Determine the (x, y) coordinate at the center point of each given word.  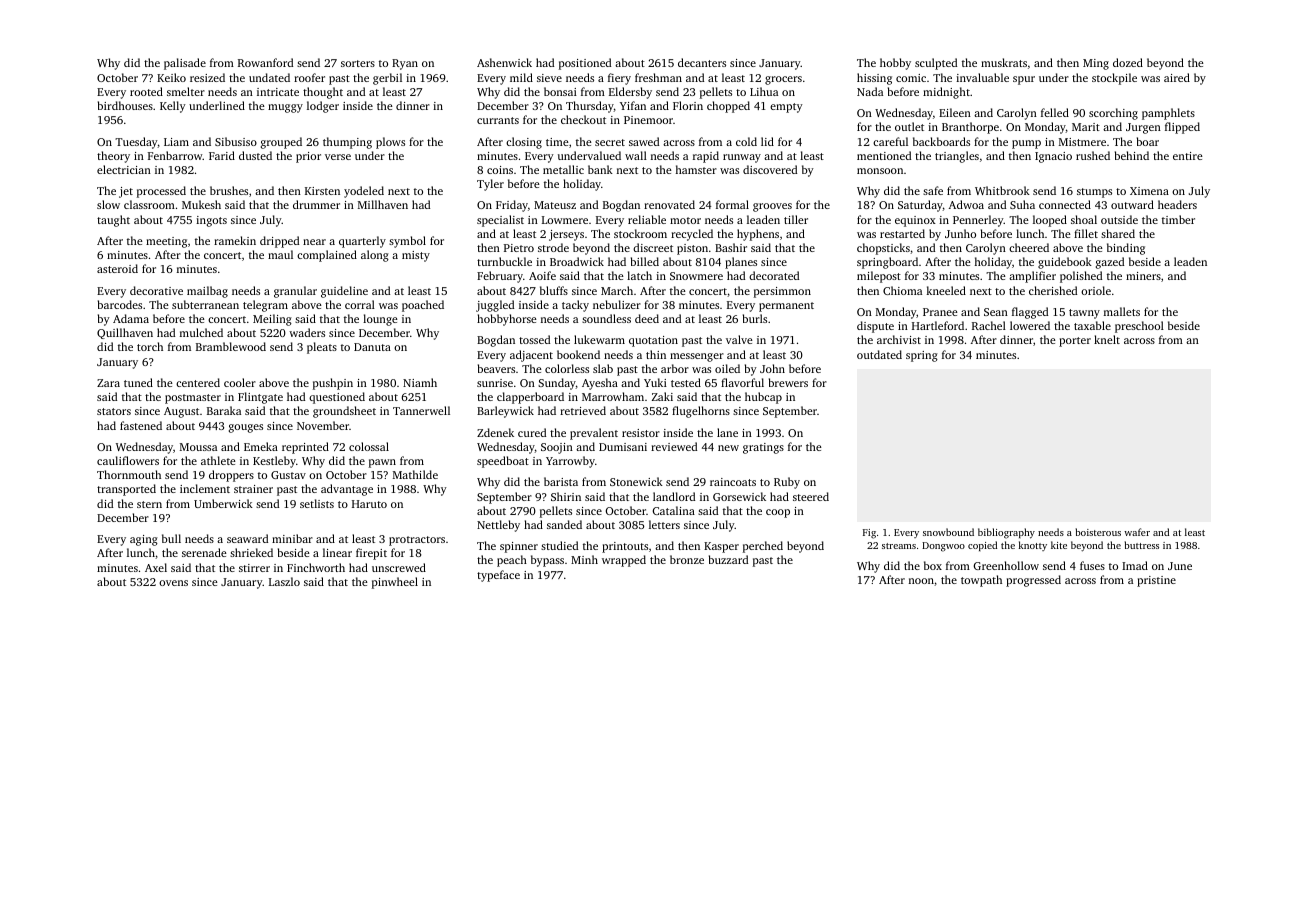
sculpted (936, 64)
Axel (156, 567)
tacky (575, 306)
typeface (498, 576)
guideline (344, 292)
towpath (981, 581)
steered (811, 496)
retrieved (583, 410)
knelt (1107, 339)
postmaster (193, 399)
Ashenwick (504, 62)
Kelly (173, 107)
